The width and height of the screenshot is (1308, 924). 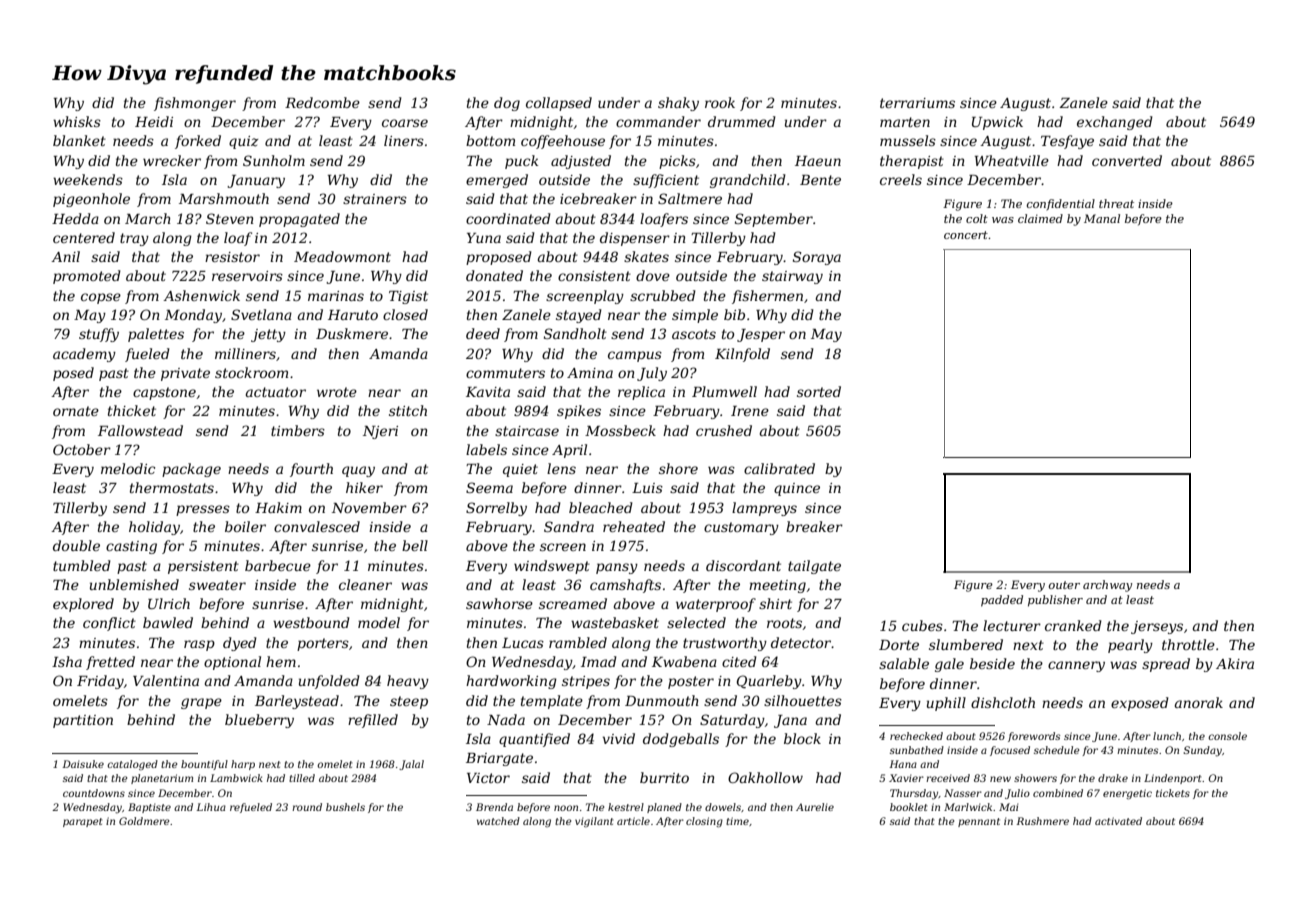 What do you see at coordinates (1107, 586) in the screenshot?
I see `archway` at bounding box center [1107, 586].
